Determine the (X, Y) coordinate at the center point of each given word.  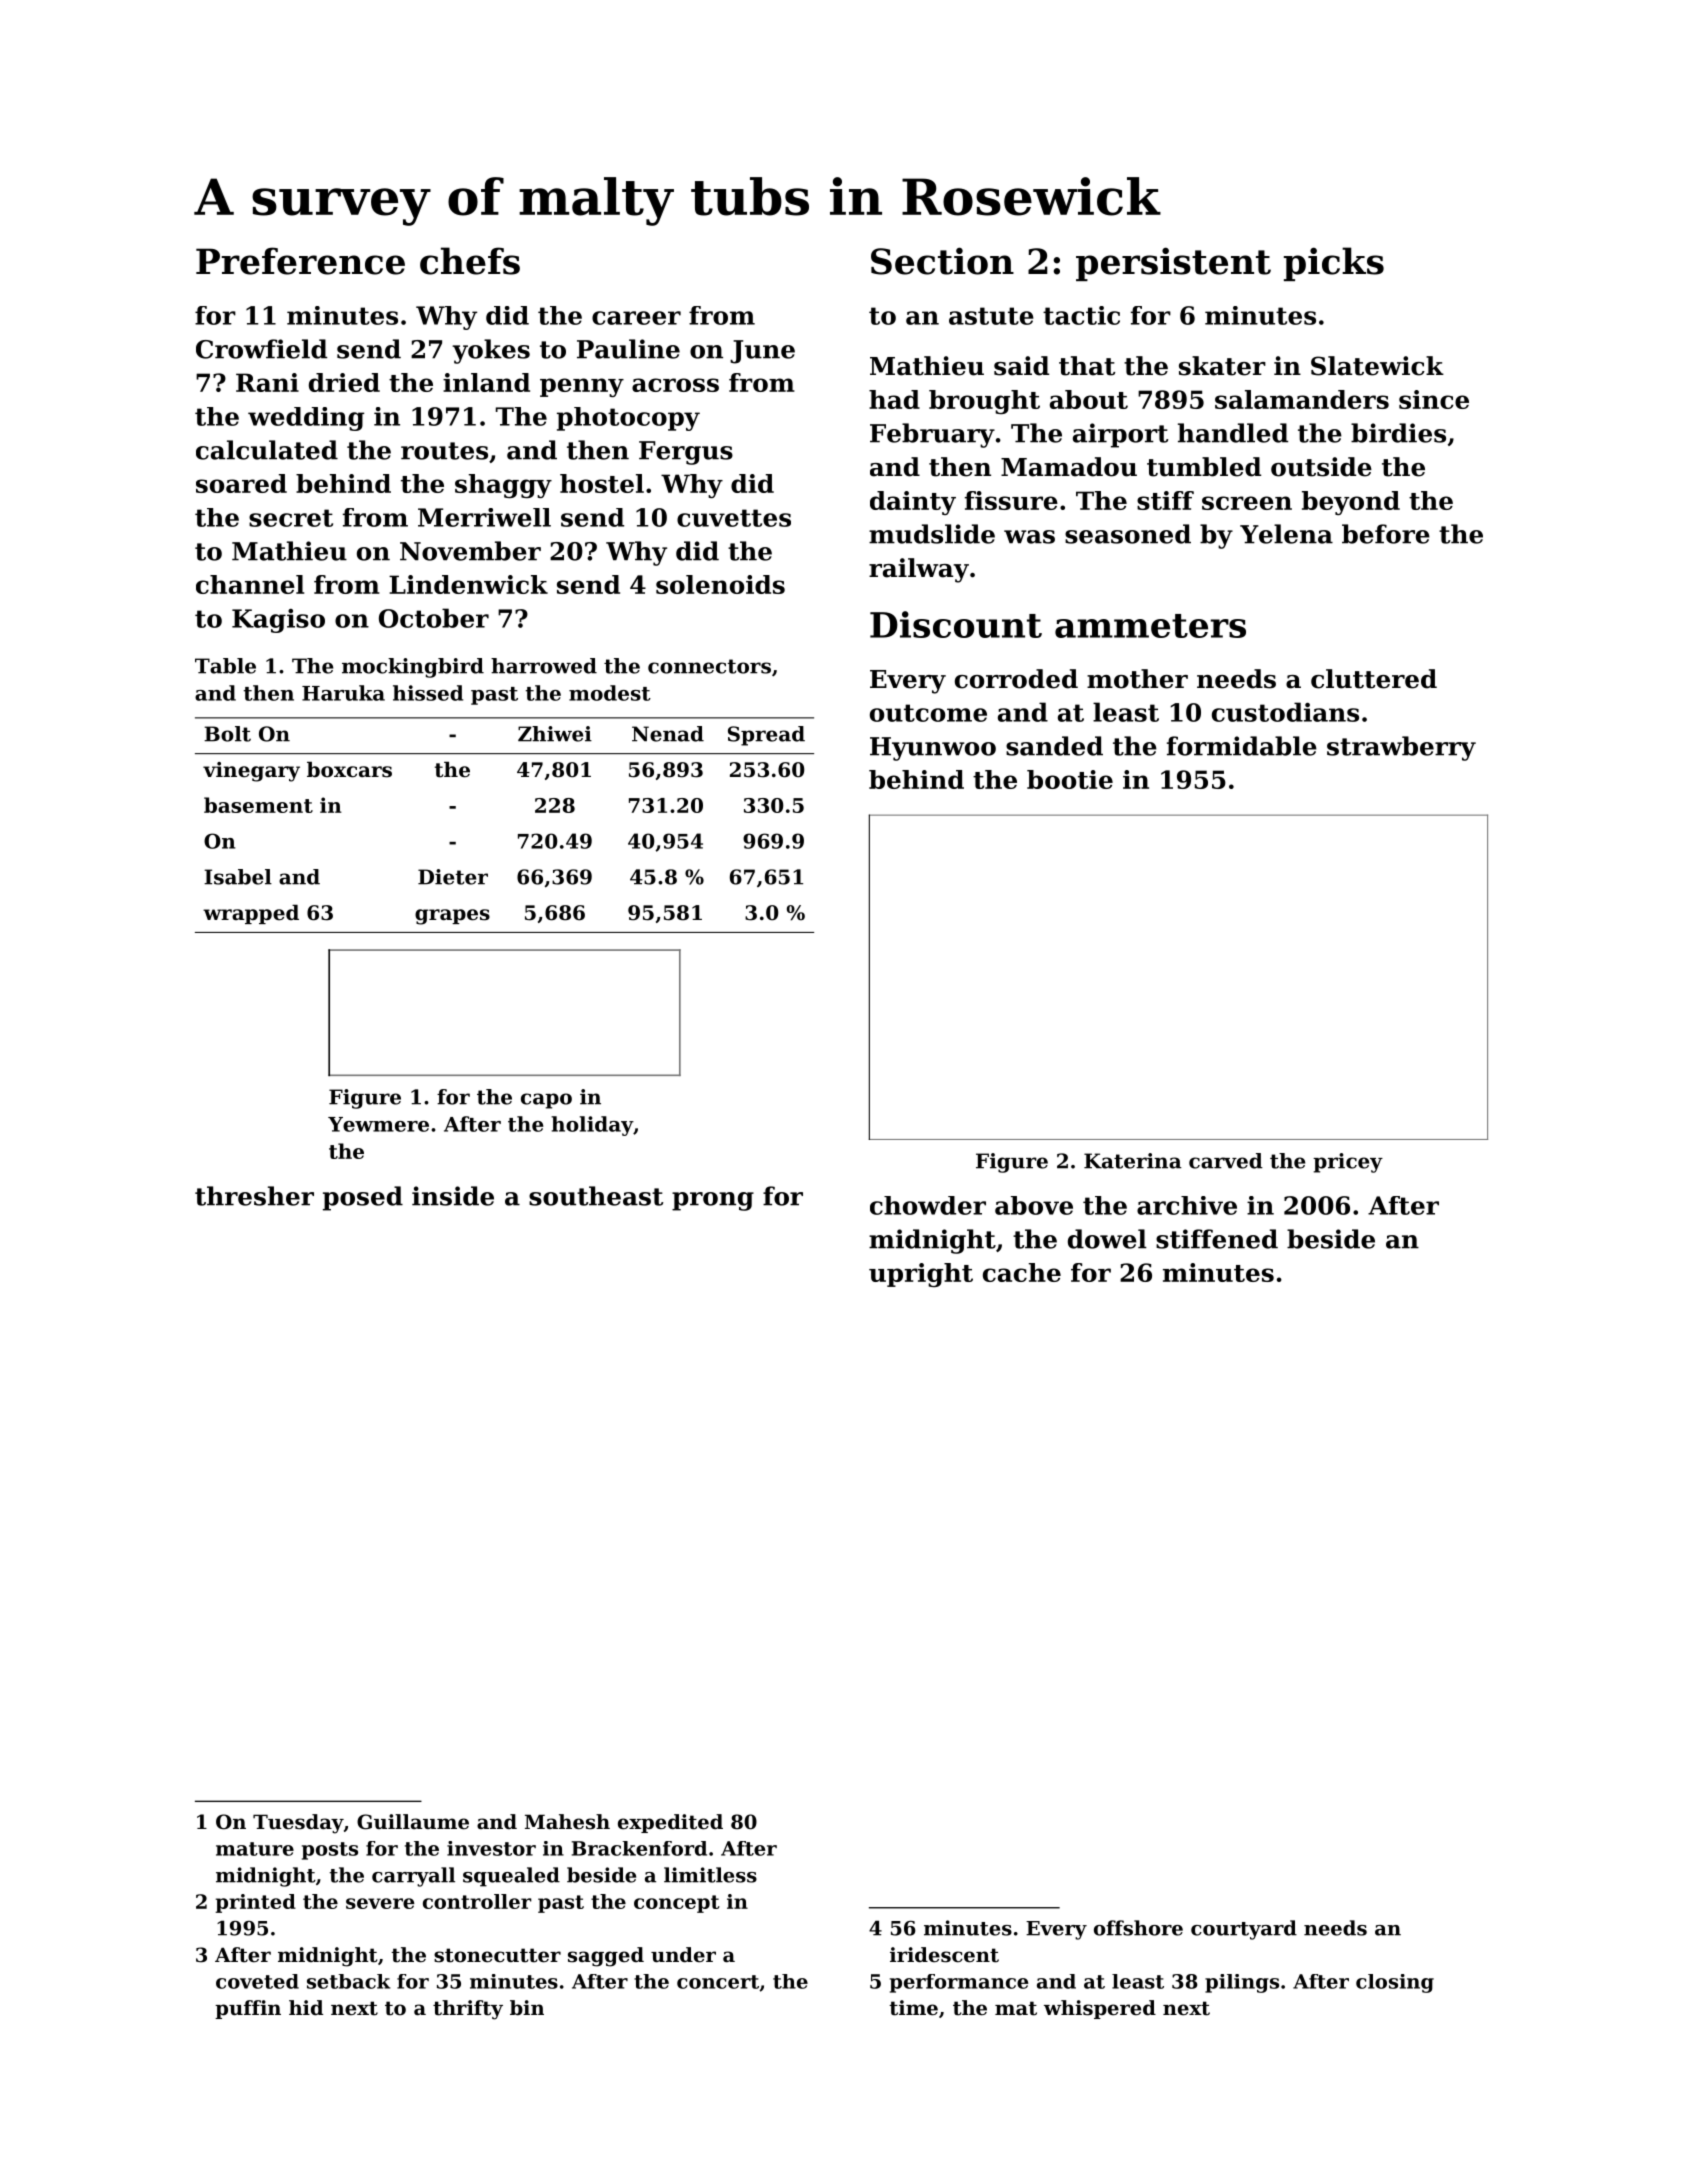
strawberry (1401, 748)
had (894, 399)
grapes (452, 917)
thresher (254, 1196)
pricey (1348, 1163)
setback (348, 1981)
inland (486, 382)
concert (718, 1982)
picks (1334, 264)
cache (1022, 1272)
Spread (766, 736)
